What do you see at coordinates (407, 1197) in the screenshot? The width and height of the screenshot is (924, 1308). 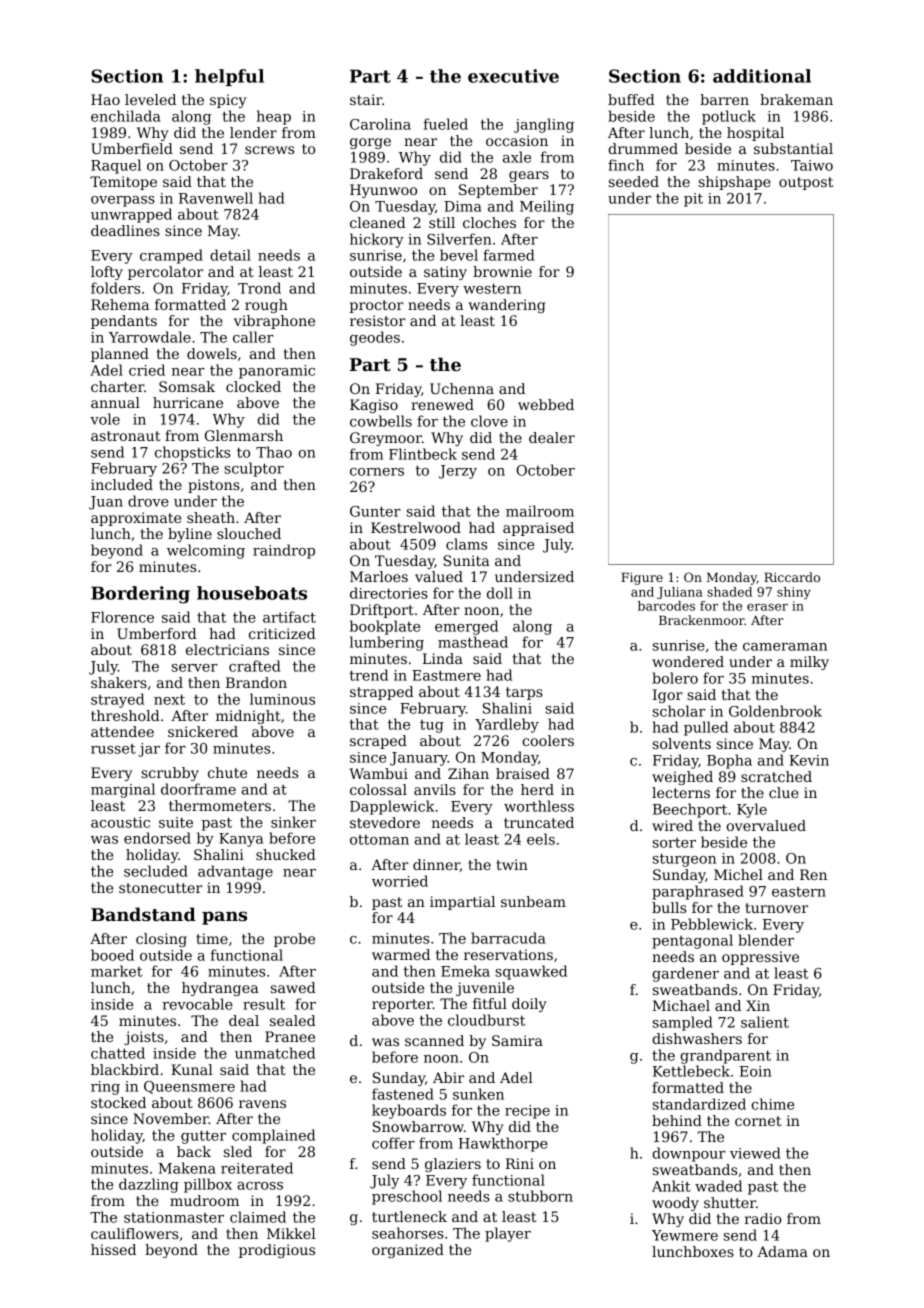 I see `preschool` at bounding box center [407, 1197].
